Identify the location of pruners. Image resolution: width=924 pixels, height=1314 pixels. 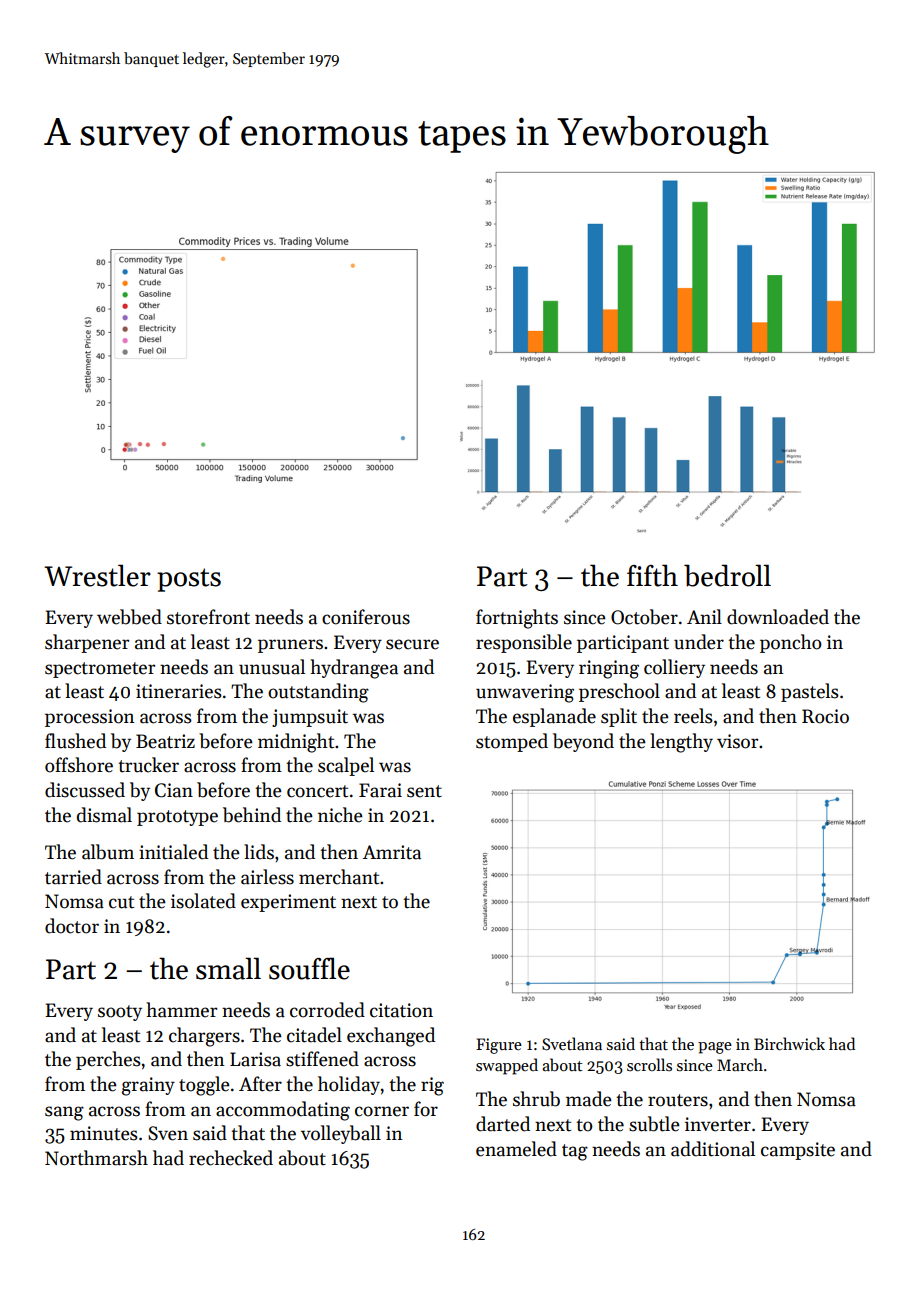
(290, 646).
